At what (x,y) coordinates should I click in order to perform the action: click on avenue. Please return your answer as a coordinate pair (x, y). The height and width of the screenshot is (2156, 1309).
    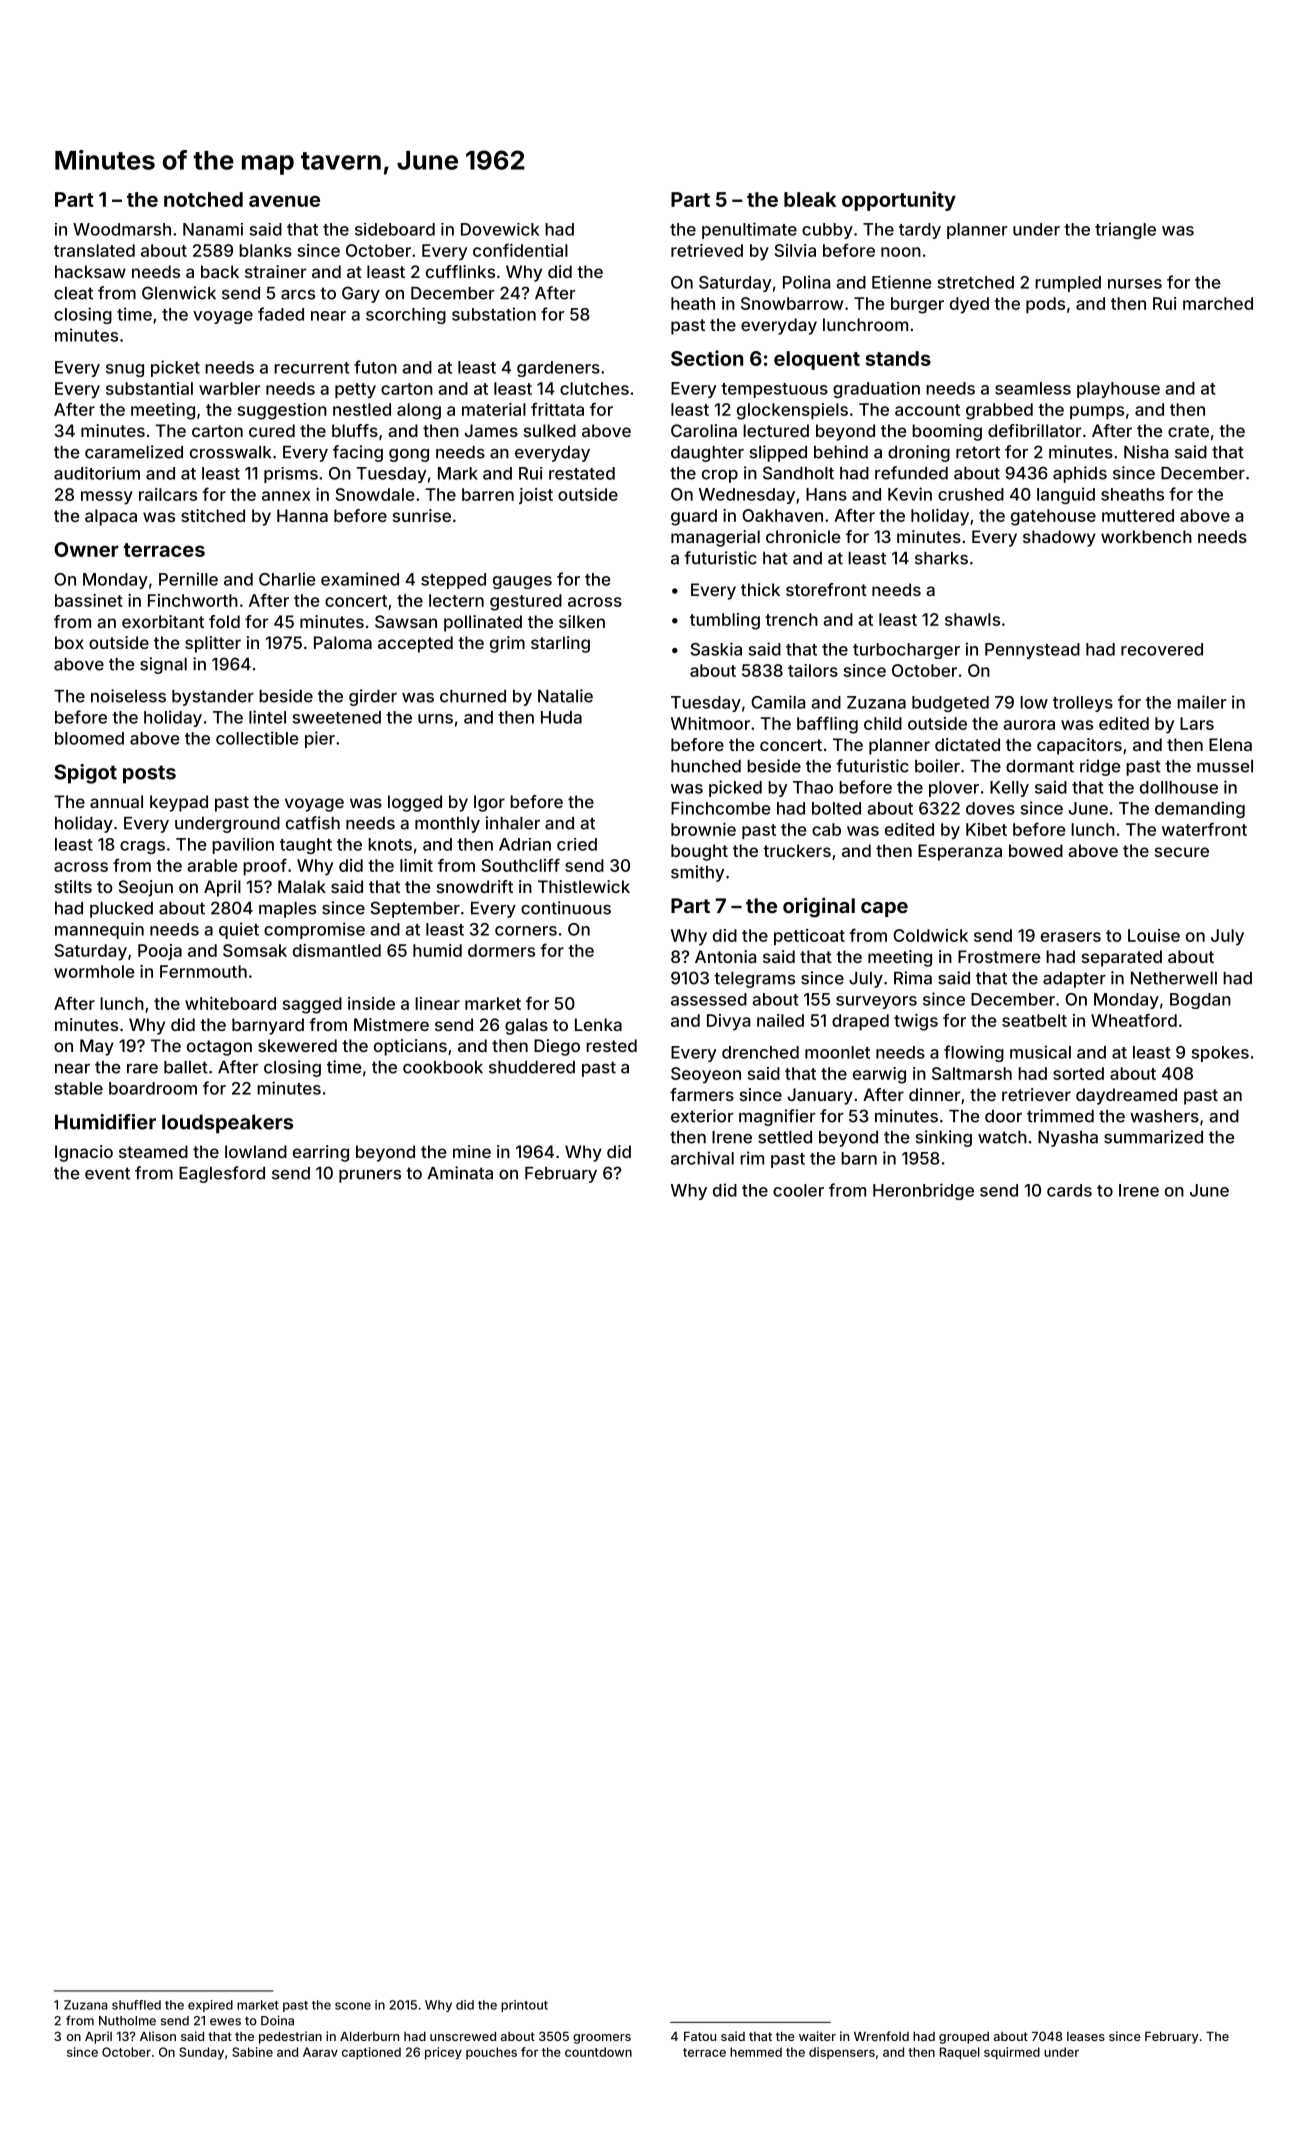
    Looking at the image, I should click on (284, 201).
